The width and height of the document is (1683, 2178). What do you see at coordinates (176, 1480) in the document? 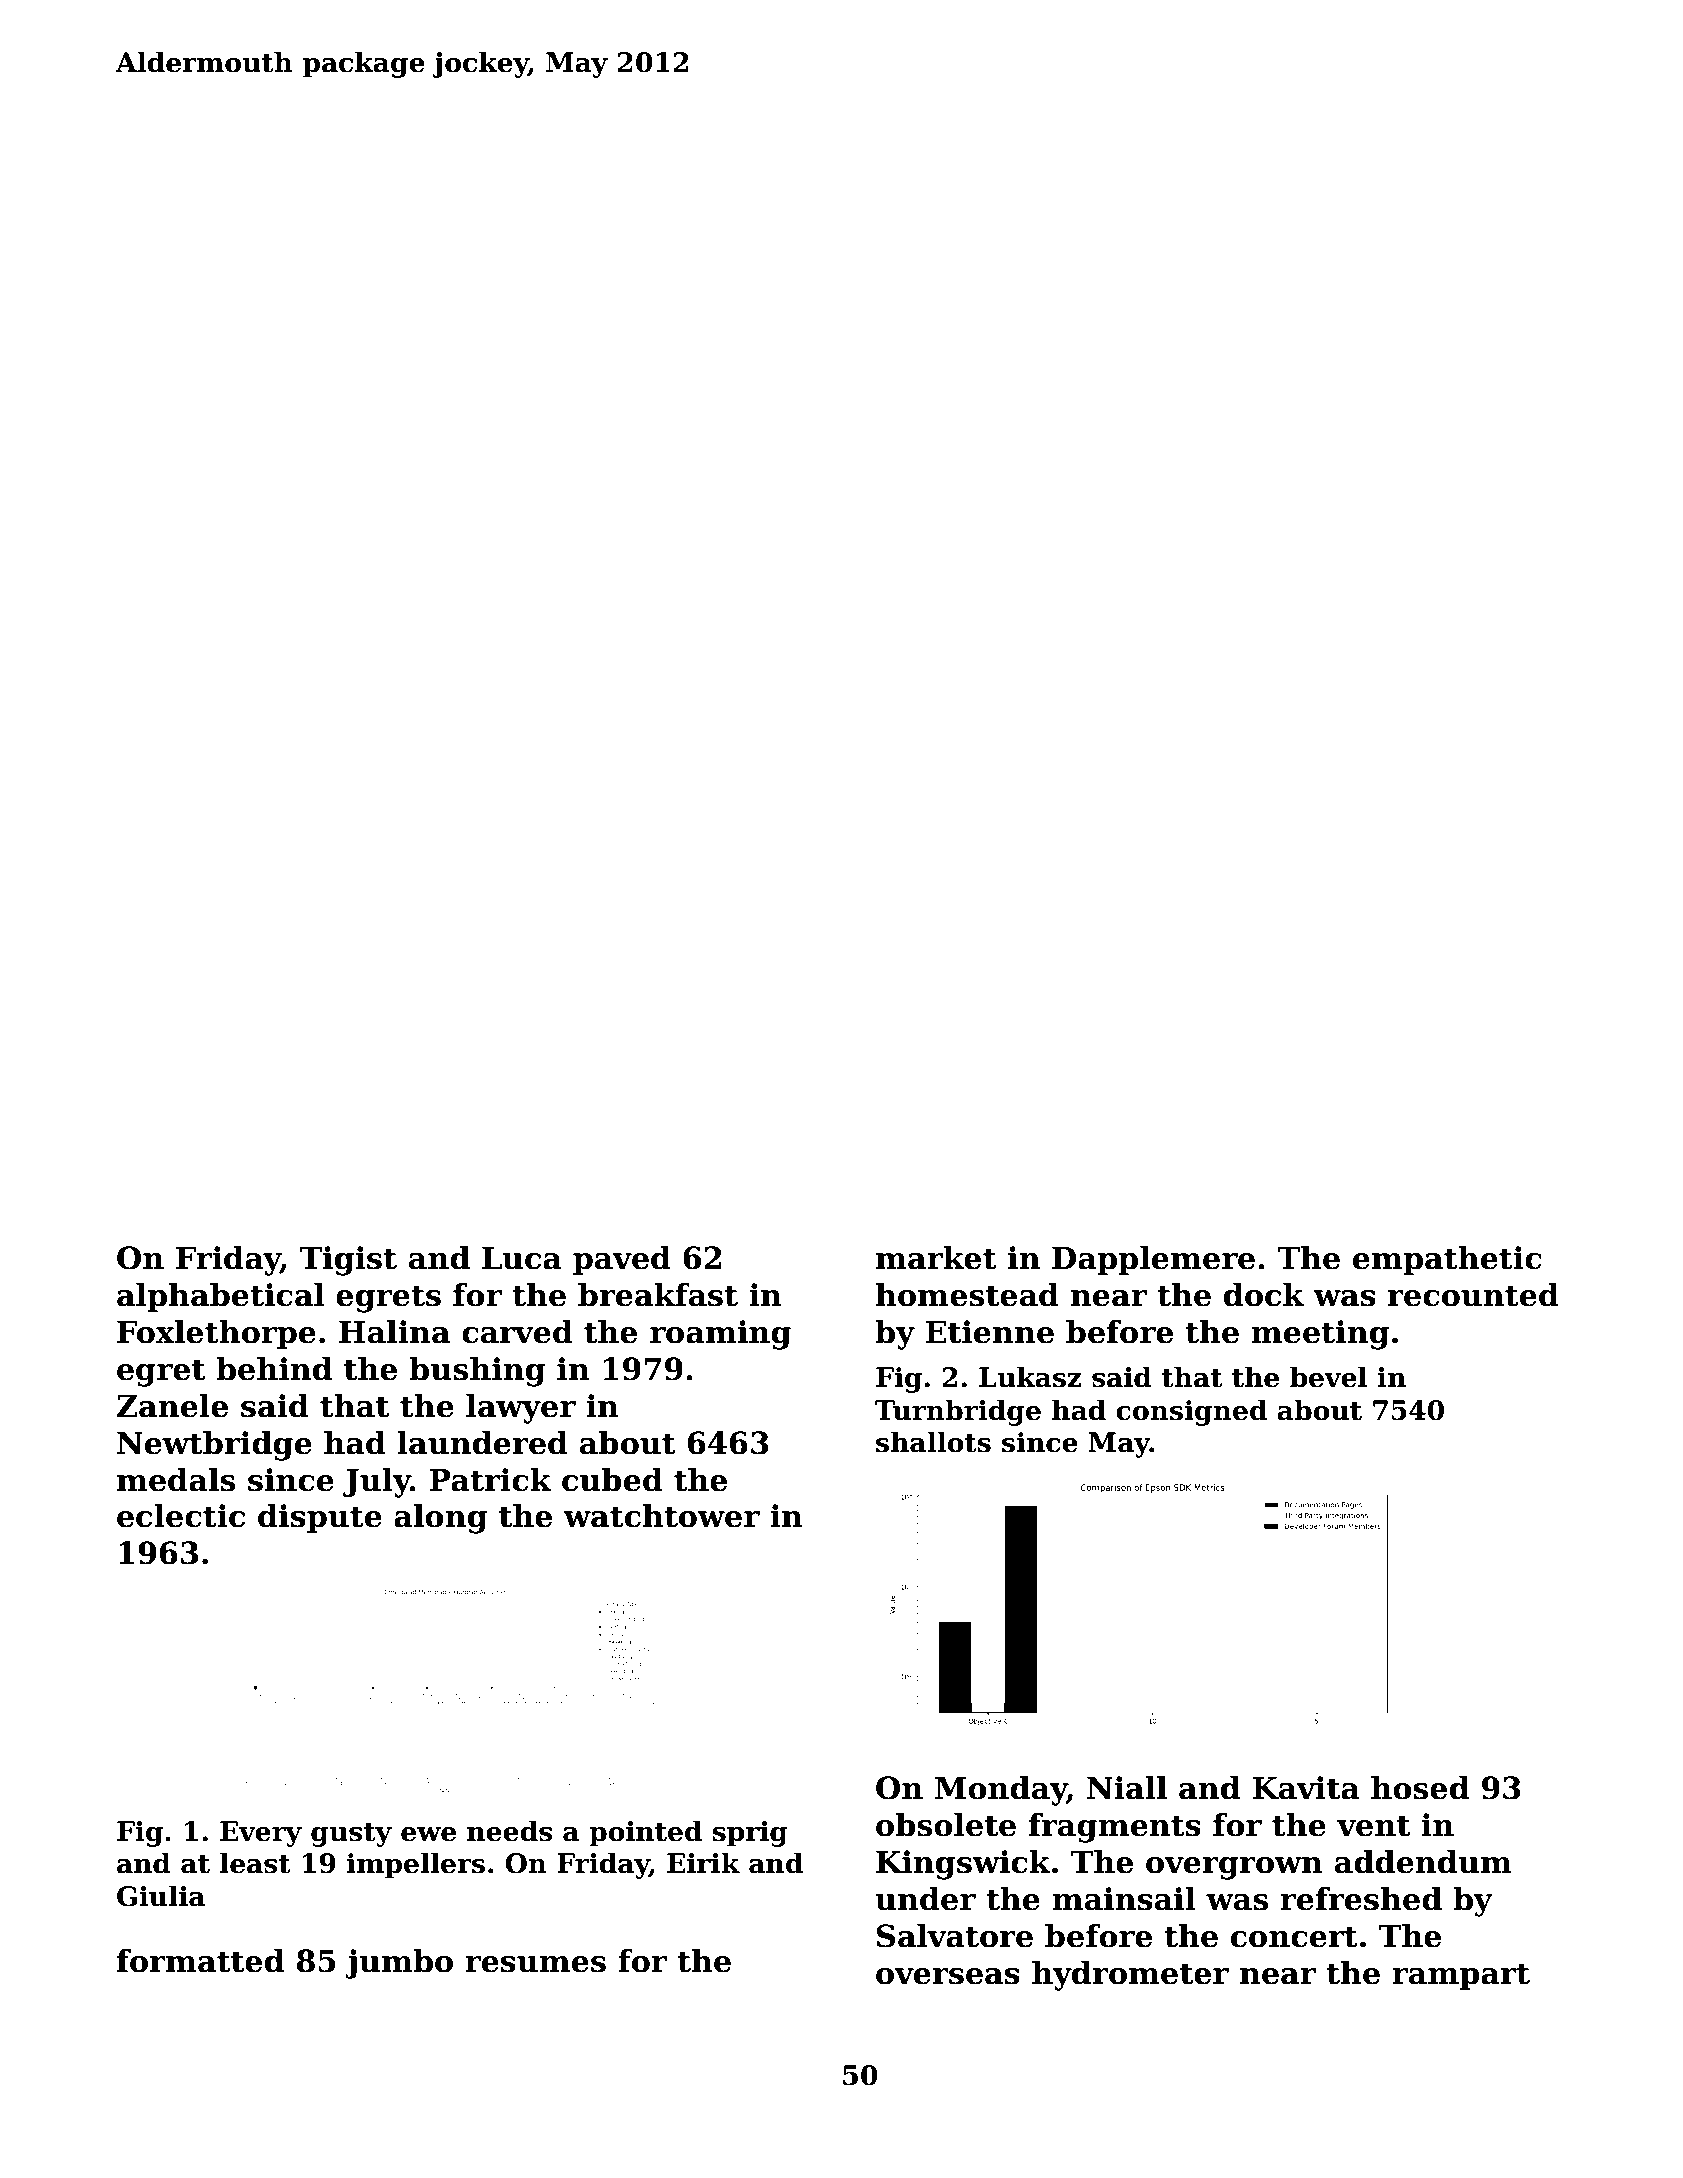
I see `medals` at bounding box center [176, 1480].
